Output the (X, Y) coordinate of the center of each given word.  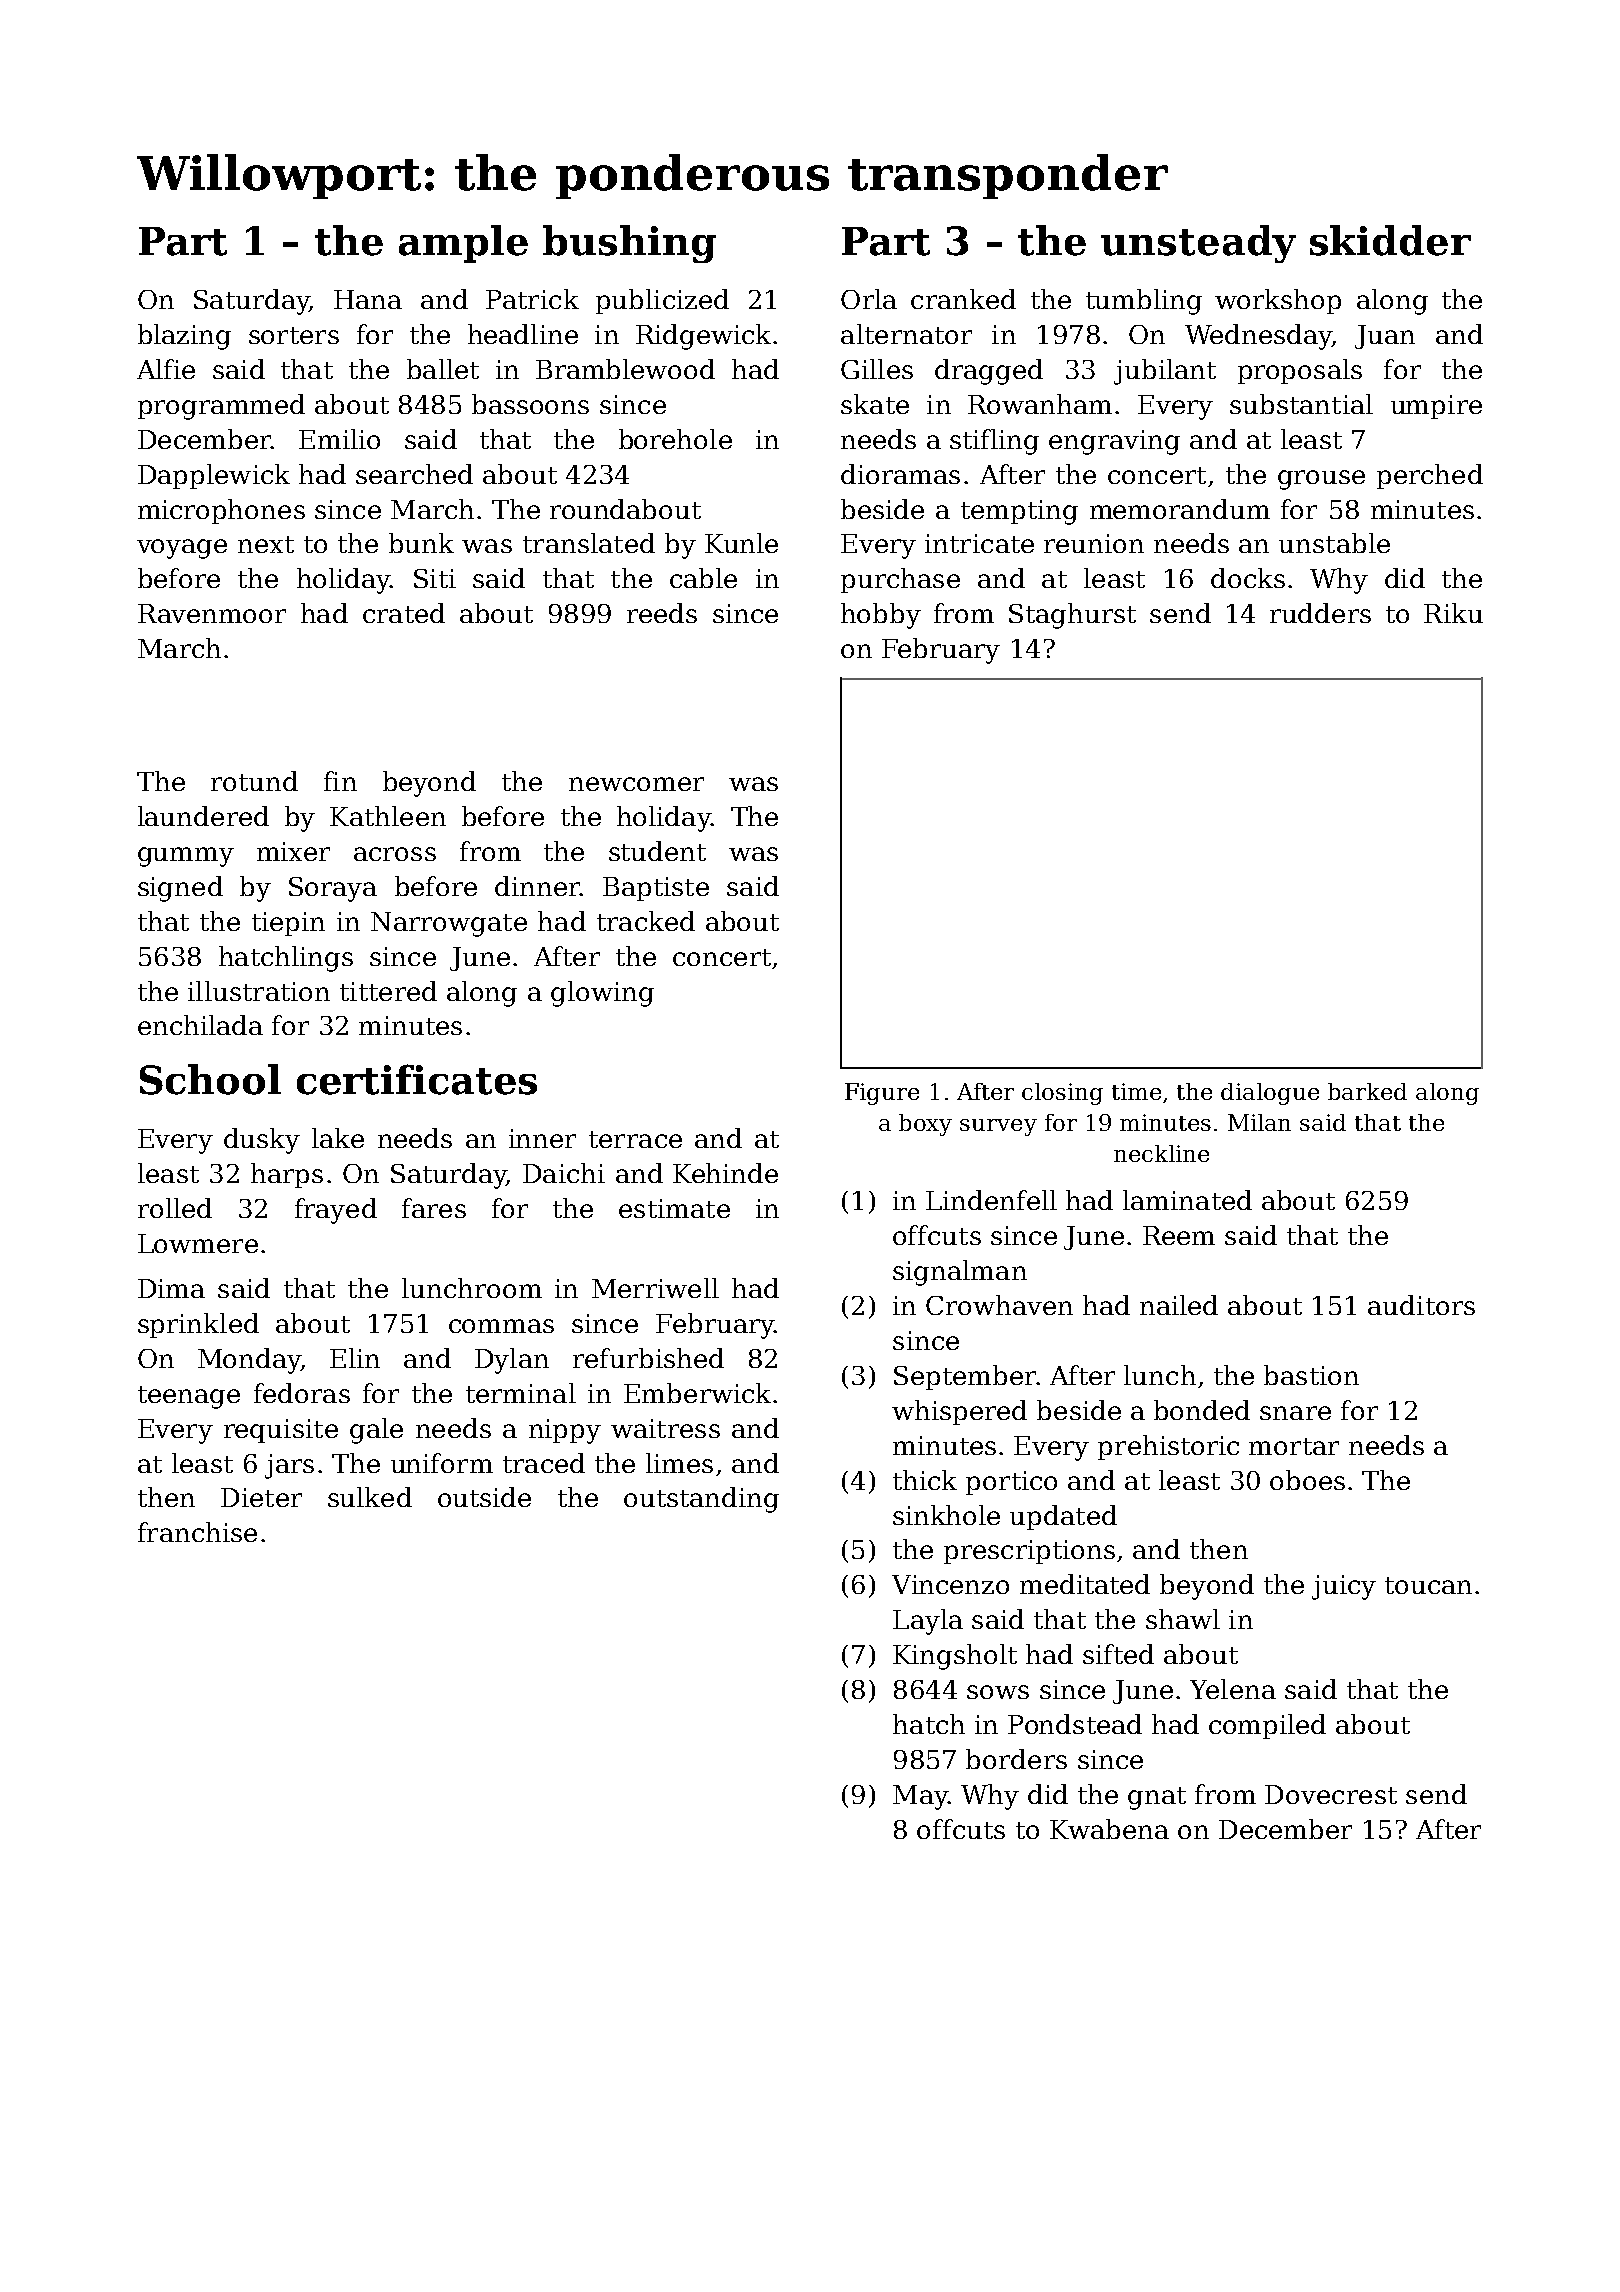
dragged (989, 372)
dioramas (900, 474)
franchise (197, 1532)
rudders (1320, 613)
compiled (1267, 1726)
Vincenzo (950, 1584)
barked (1367, 1091)
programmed (221, 407)
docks (1248, 578)
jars (289, 1466)
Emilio (339, 439)
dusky (262, 1141)
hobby (881, 616)
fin (340, 781)
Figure (882, 1094)
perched (1430, 476)
